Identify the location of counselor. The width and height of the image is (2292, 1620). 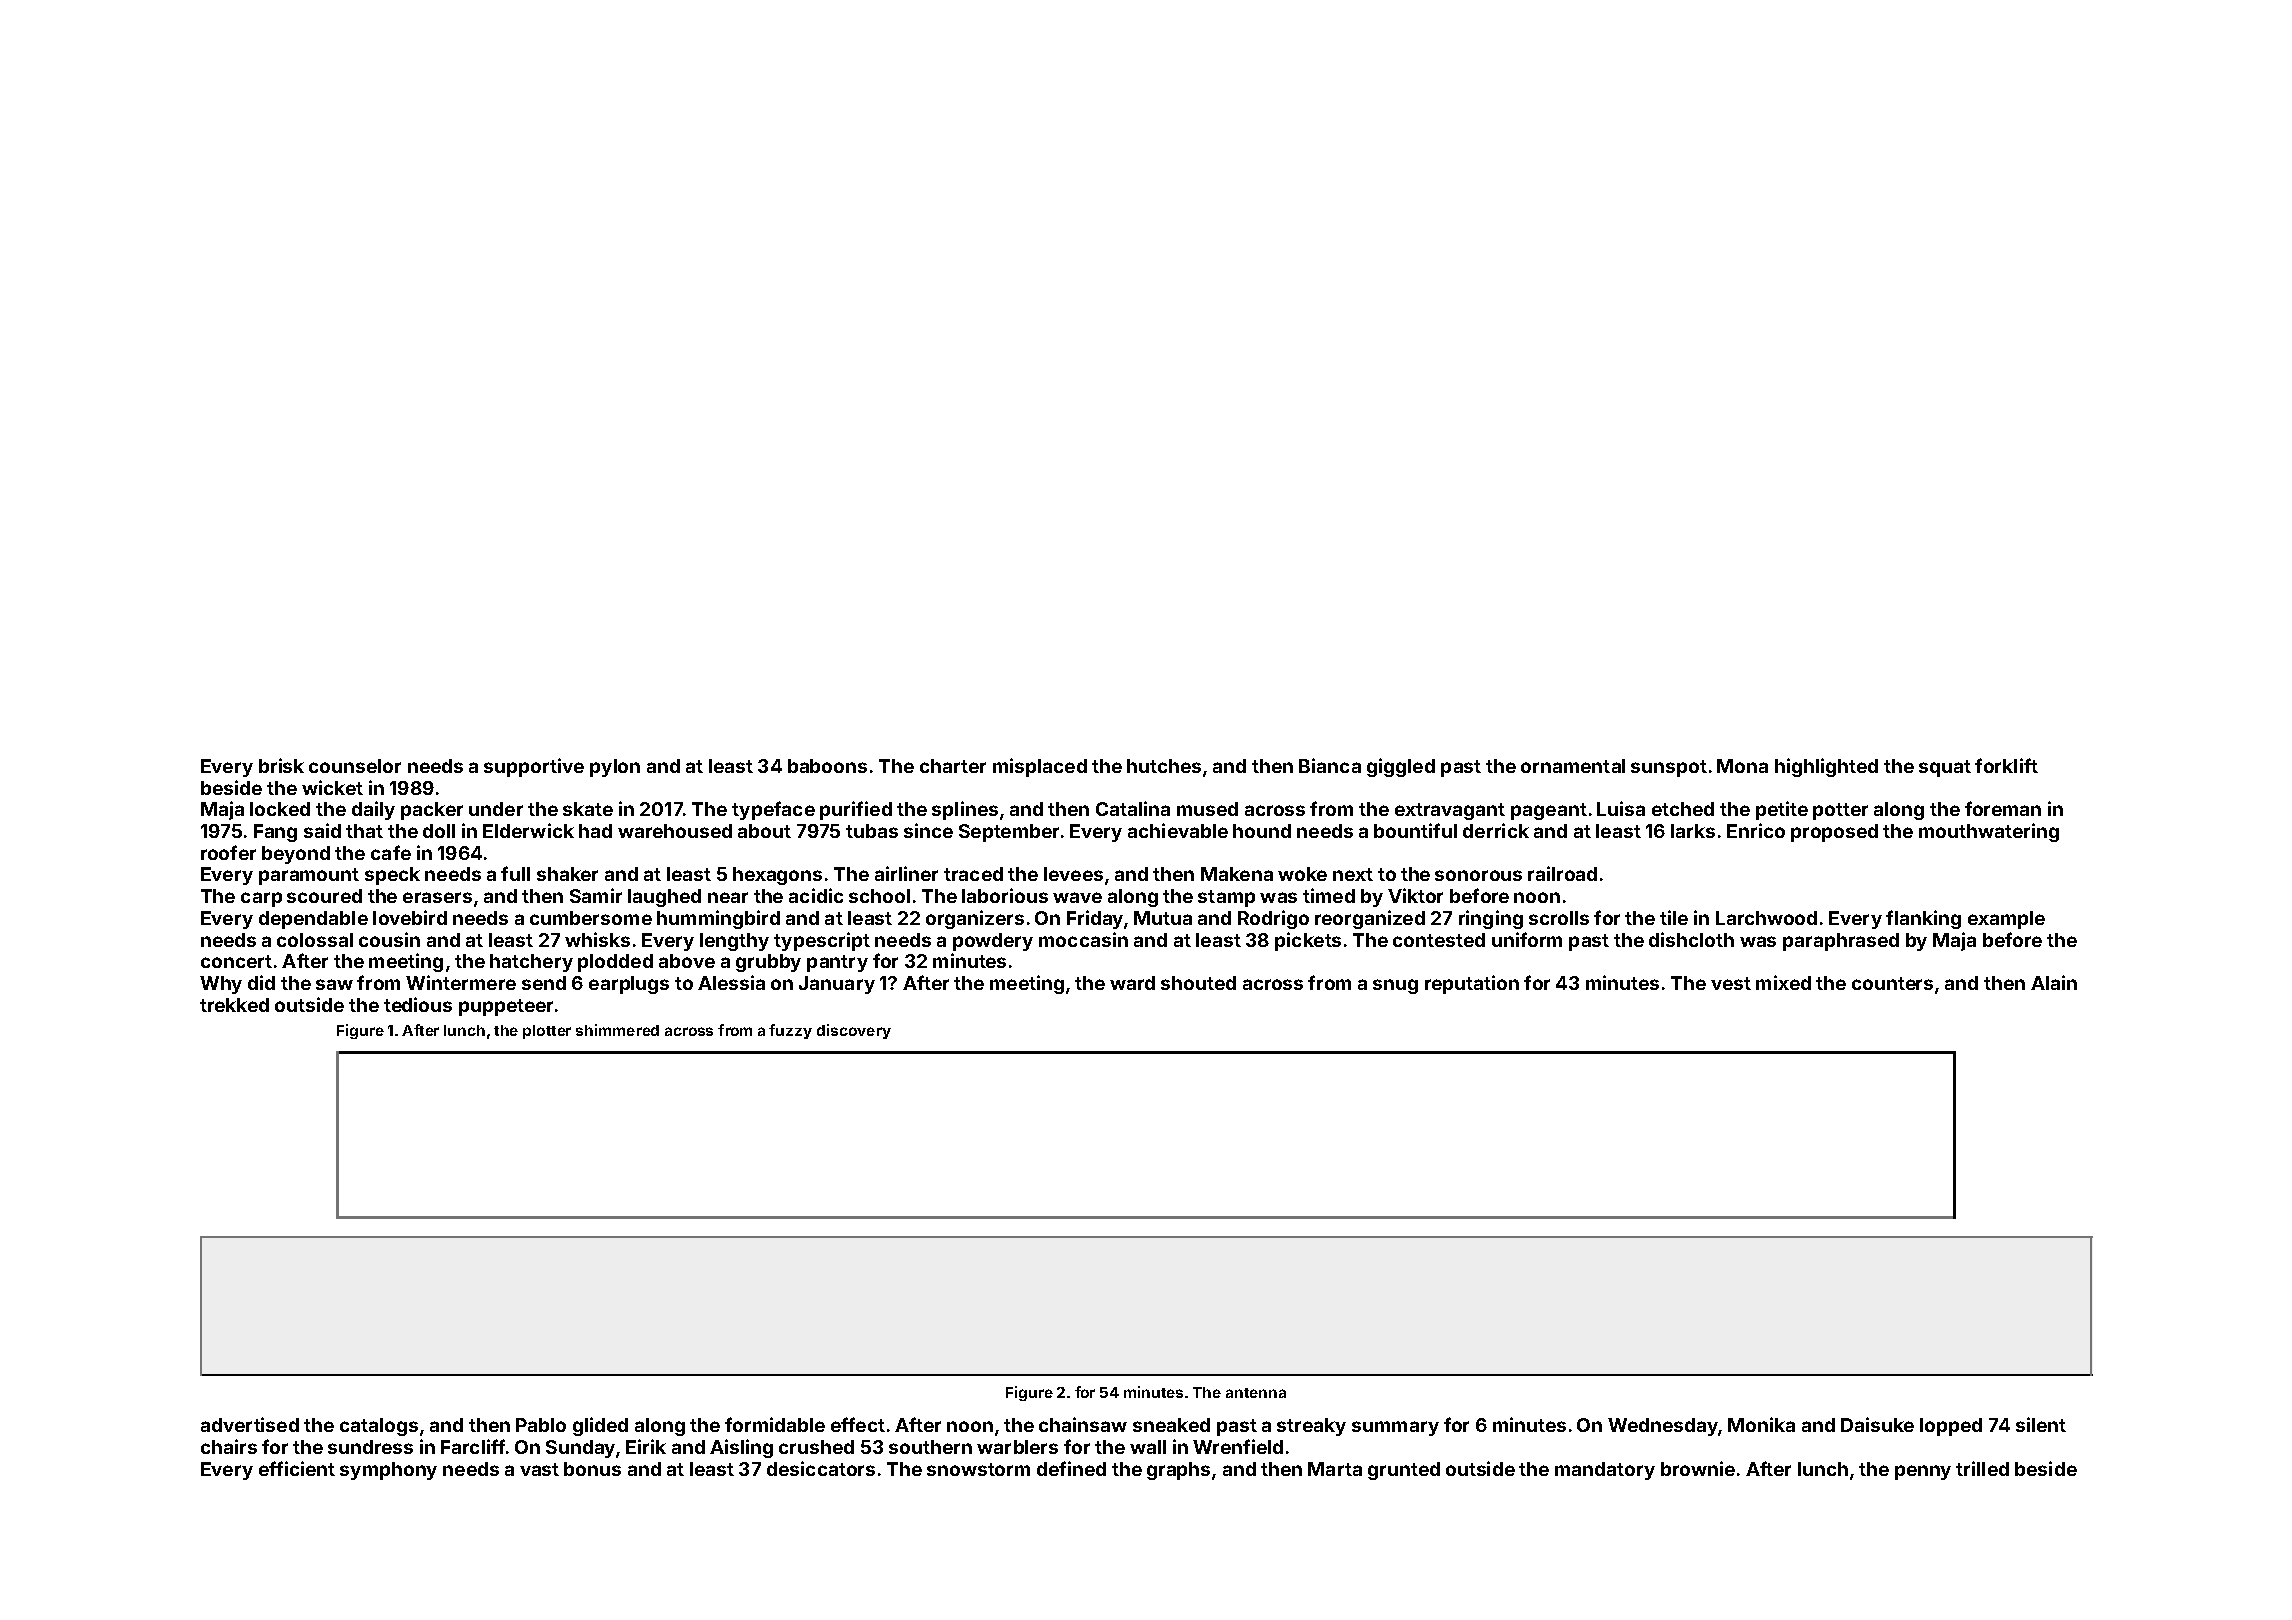
(355, 766).
